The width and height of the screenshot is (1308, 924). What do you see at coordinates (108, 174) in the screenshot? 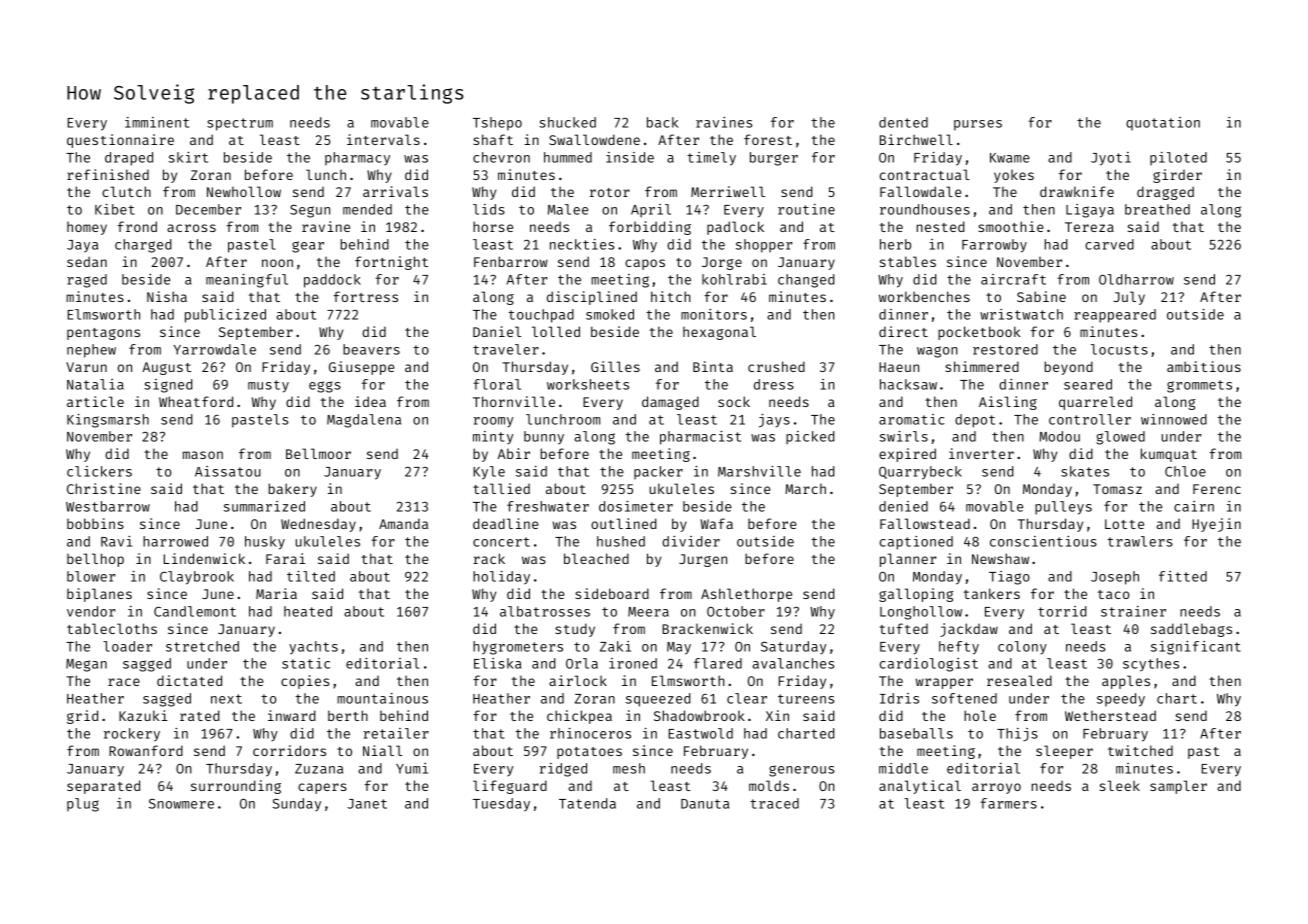
I see `refinished` at bounding box center [108, 174].
